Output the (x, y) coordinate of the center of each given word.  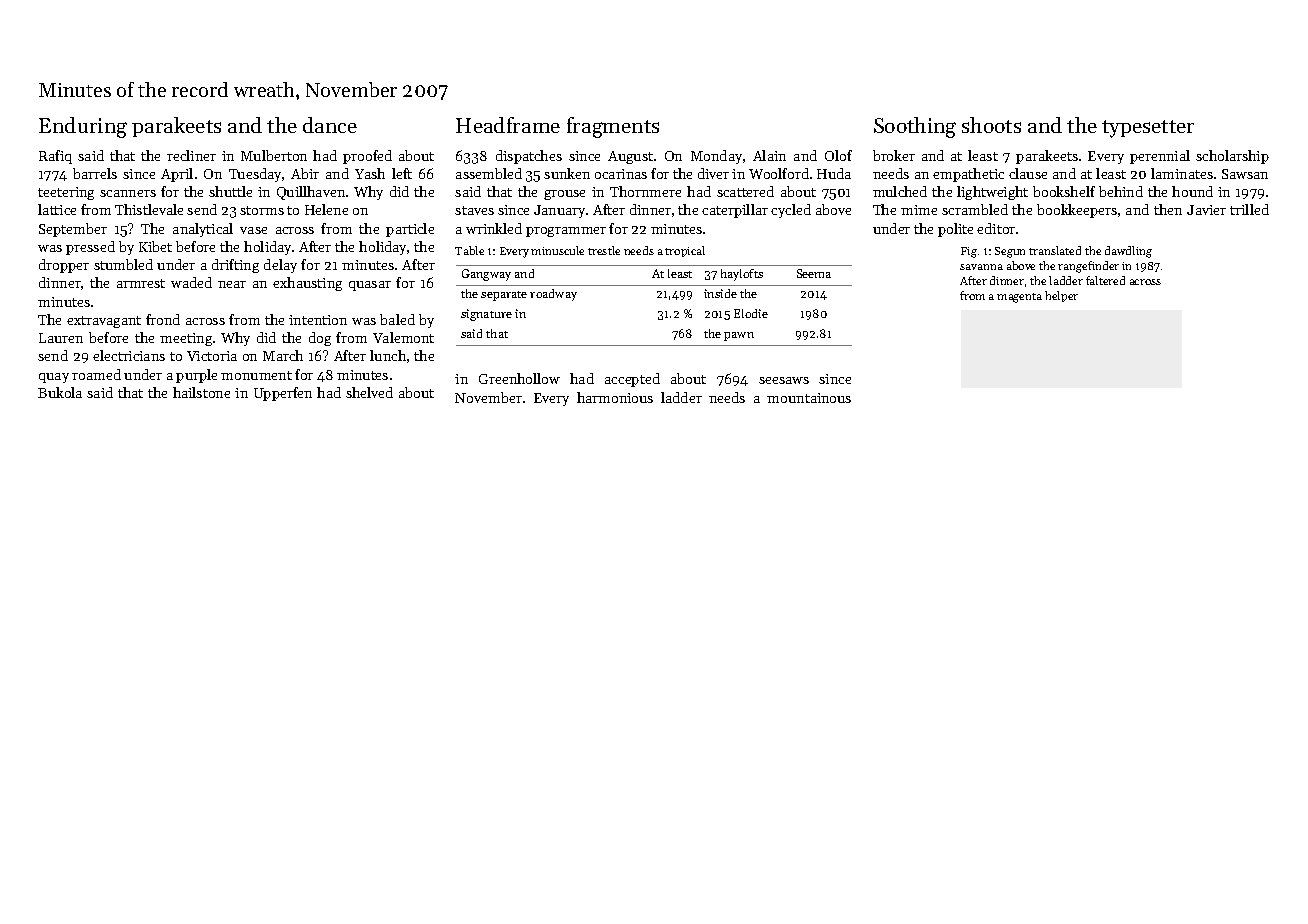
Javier (1206, 210)
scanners (128, 193)
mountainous (809, 398)
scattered (745, 191)
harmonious (615, 397)
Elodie (751, 313)
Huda (834, 173)
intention (318, 320)
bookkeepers (1077, 211)
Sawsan (1245, 174)
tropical (685, 251)
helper (1061, 296)
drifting (235, 266)
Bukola (60, 392)
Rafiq (55, 157)
